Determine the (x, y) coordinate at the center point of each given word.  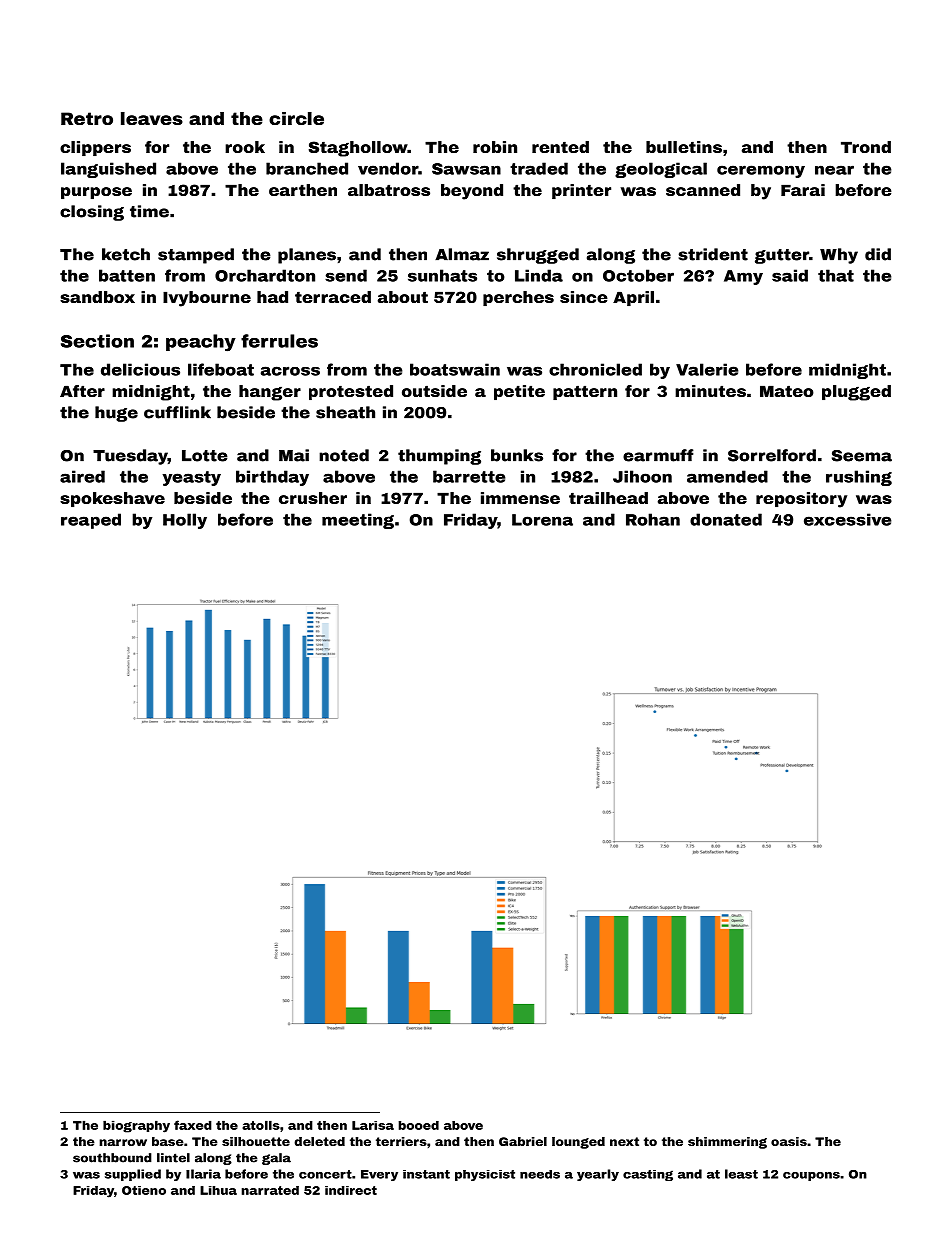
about (403, 297)
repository (801, 500)
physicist (485, 1175)
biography (136, 1126)
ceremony (761, 171)
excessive (847, 519)
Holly (185, 521)
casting (648, 1175)
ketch (126, 254)
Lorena (542, 520)
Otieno (144, 1190)
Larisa (373, 1125)
